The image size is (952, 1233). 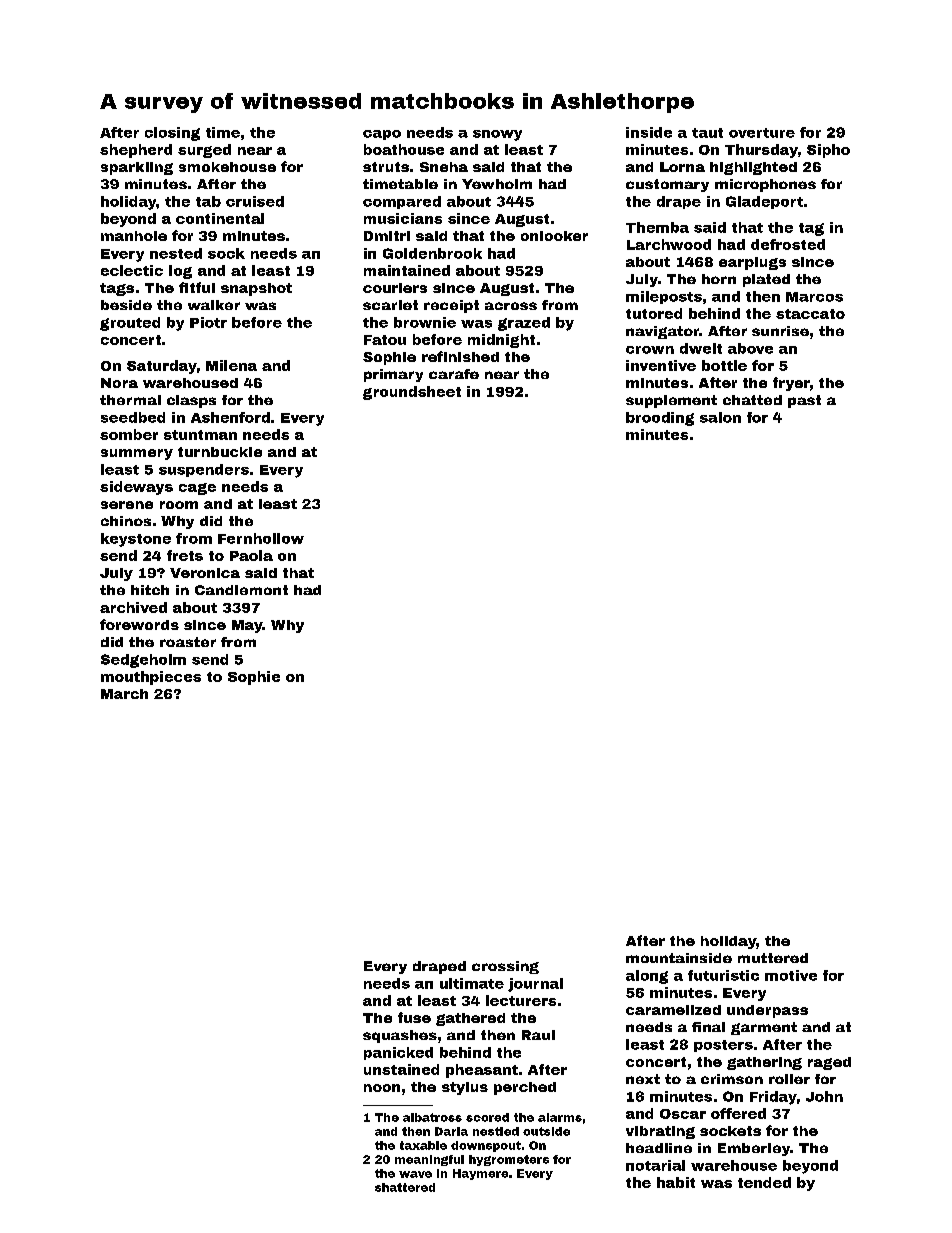 I want to click on salon, so click(x=720, y=417).
